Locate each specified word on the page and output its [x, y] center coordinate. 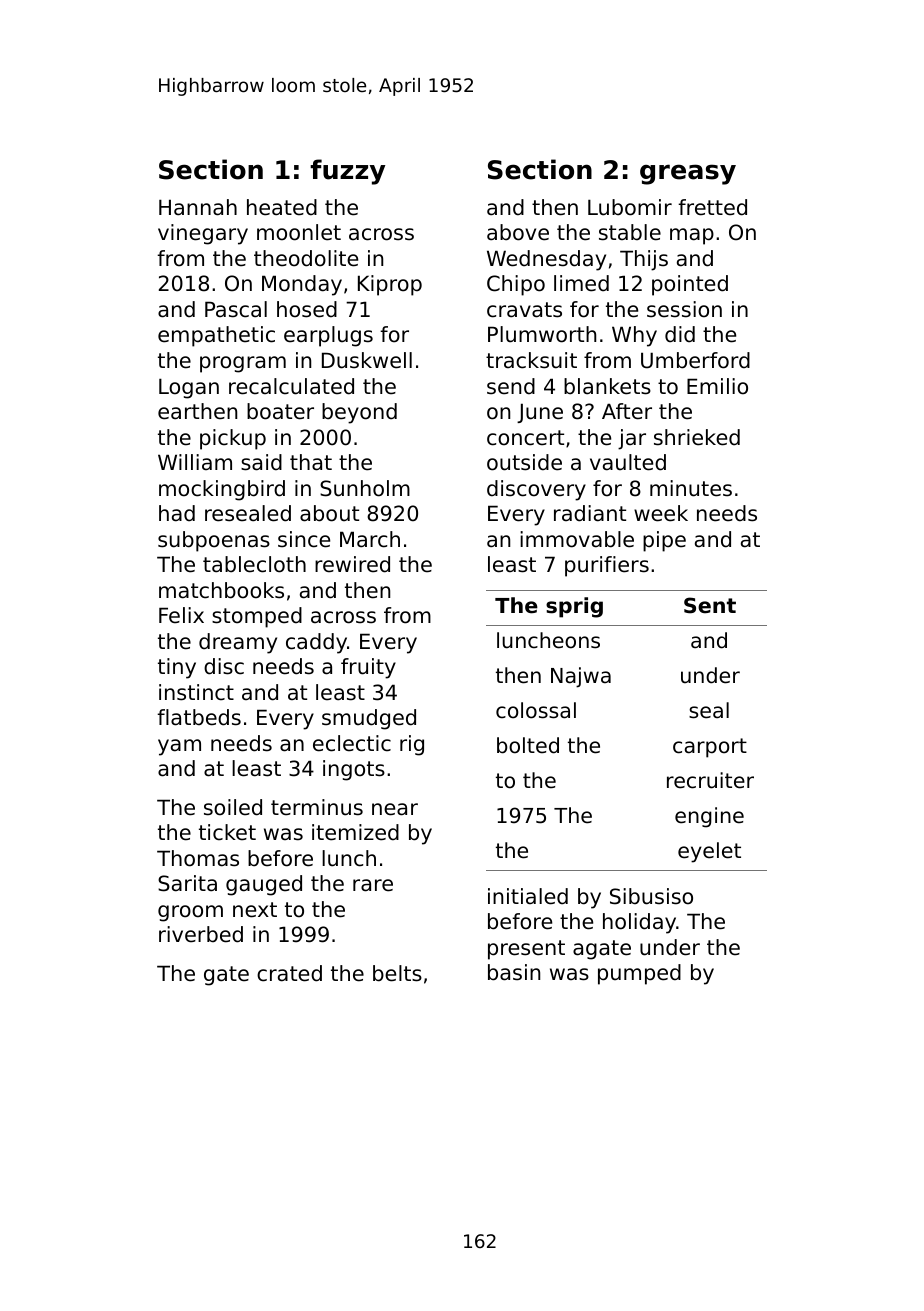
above [518, 232]
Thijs [644, 260]
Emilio [717, 386]
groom [190, 913]
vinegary [203, 234]
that [311, 462]
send [511, 386]
